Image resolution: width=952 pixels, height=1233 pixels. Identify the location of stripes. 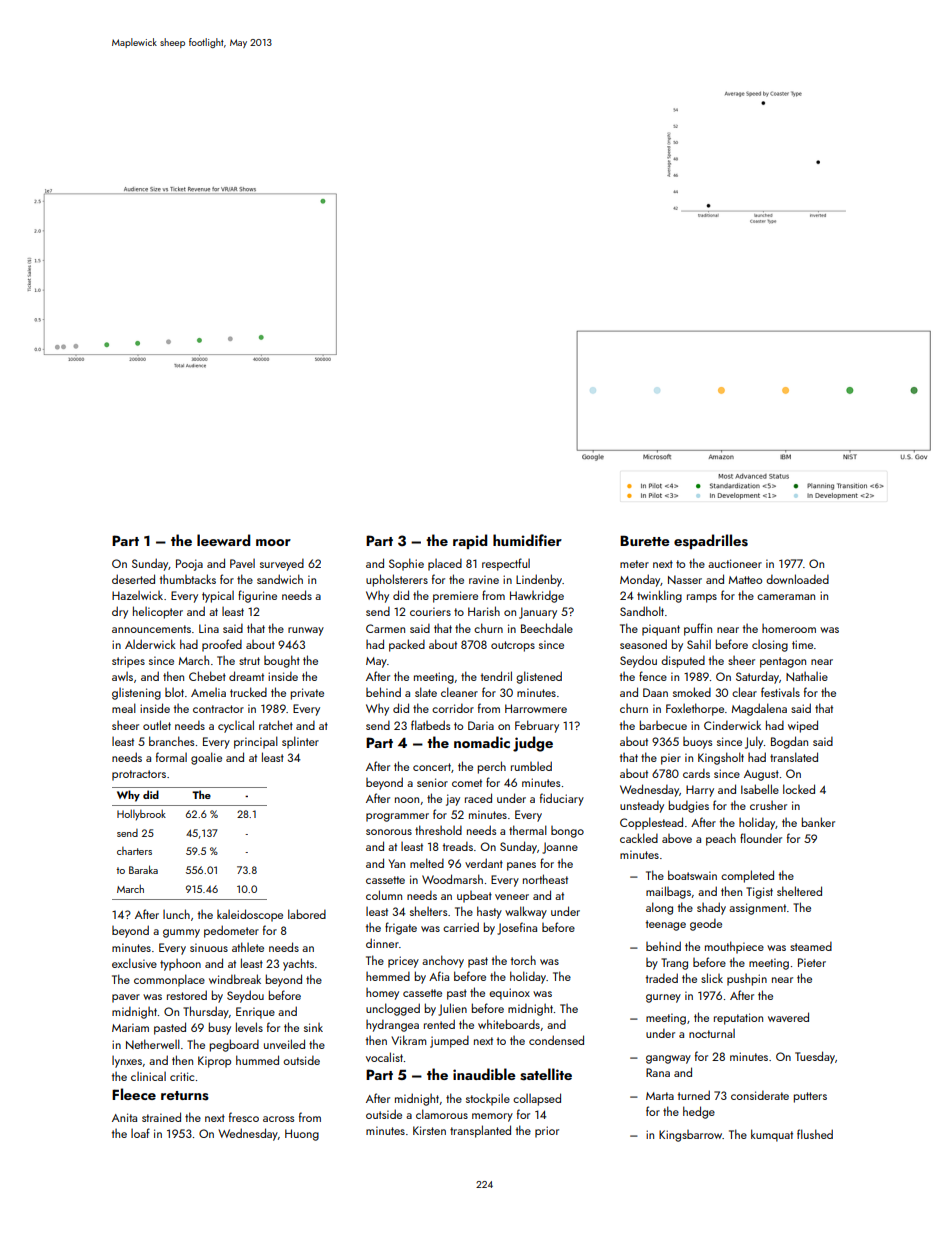
(128, 662).
